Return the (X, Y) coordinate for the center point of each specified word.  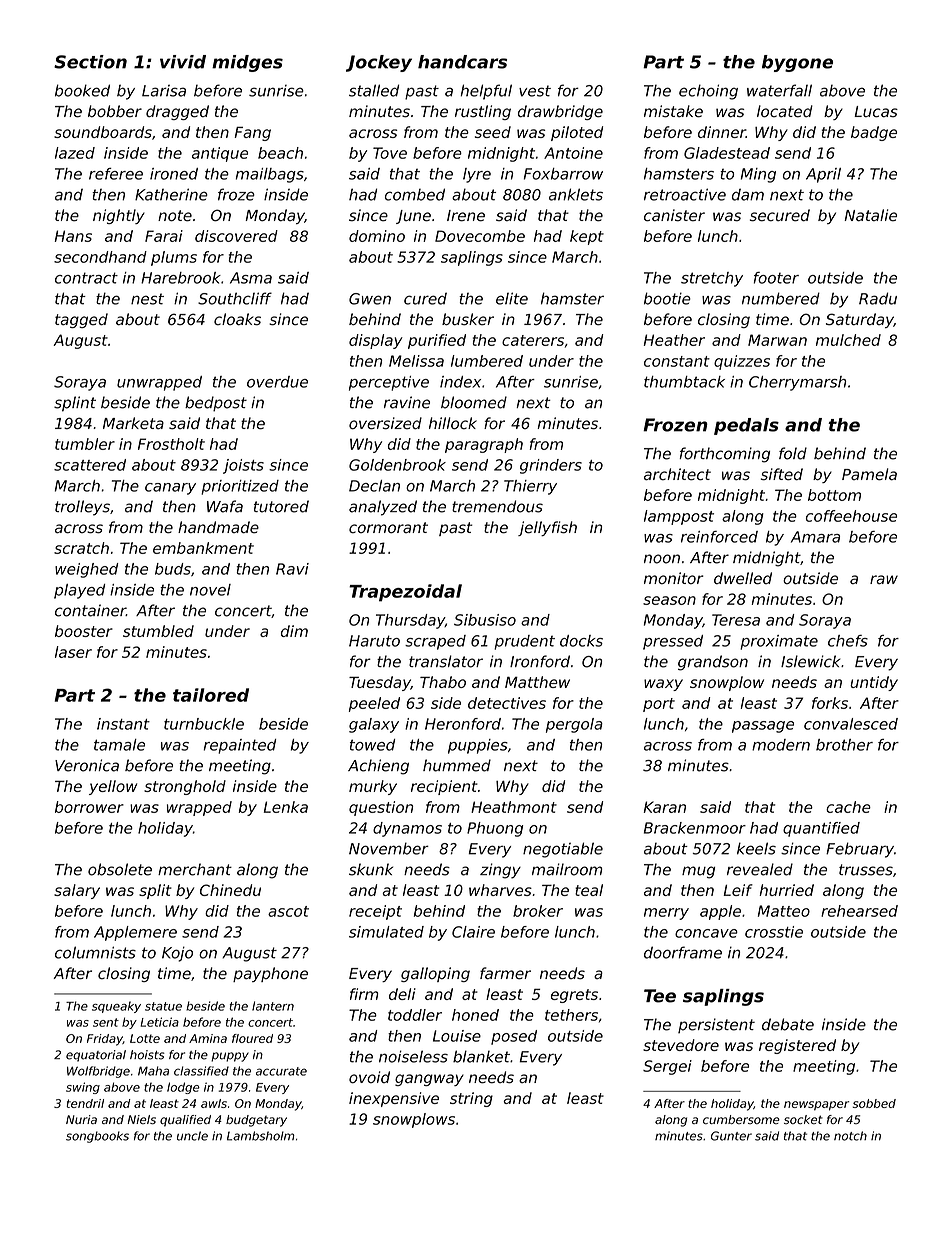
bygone (797, 63)
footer (776, 278)
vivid (183, 62)
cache (848, 807)
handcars (462, 62)
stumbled (158, 631)
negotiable (563, 850)
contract (86, 278)
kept (587, 237)
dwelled (743, 578)
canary (170, 489)
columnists (95, 952)
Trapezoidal (405, 593)
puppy (230, 1057)
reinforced (719, 537)
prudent (524, 642)
